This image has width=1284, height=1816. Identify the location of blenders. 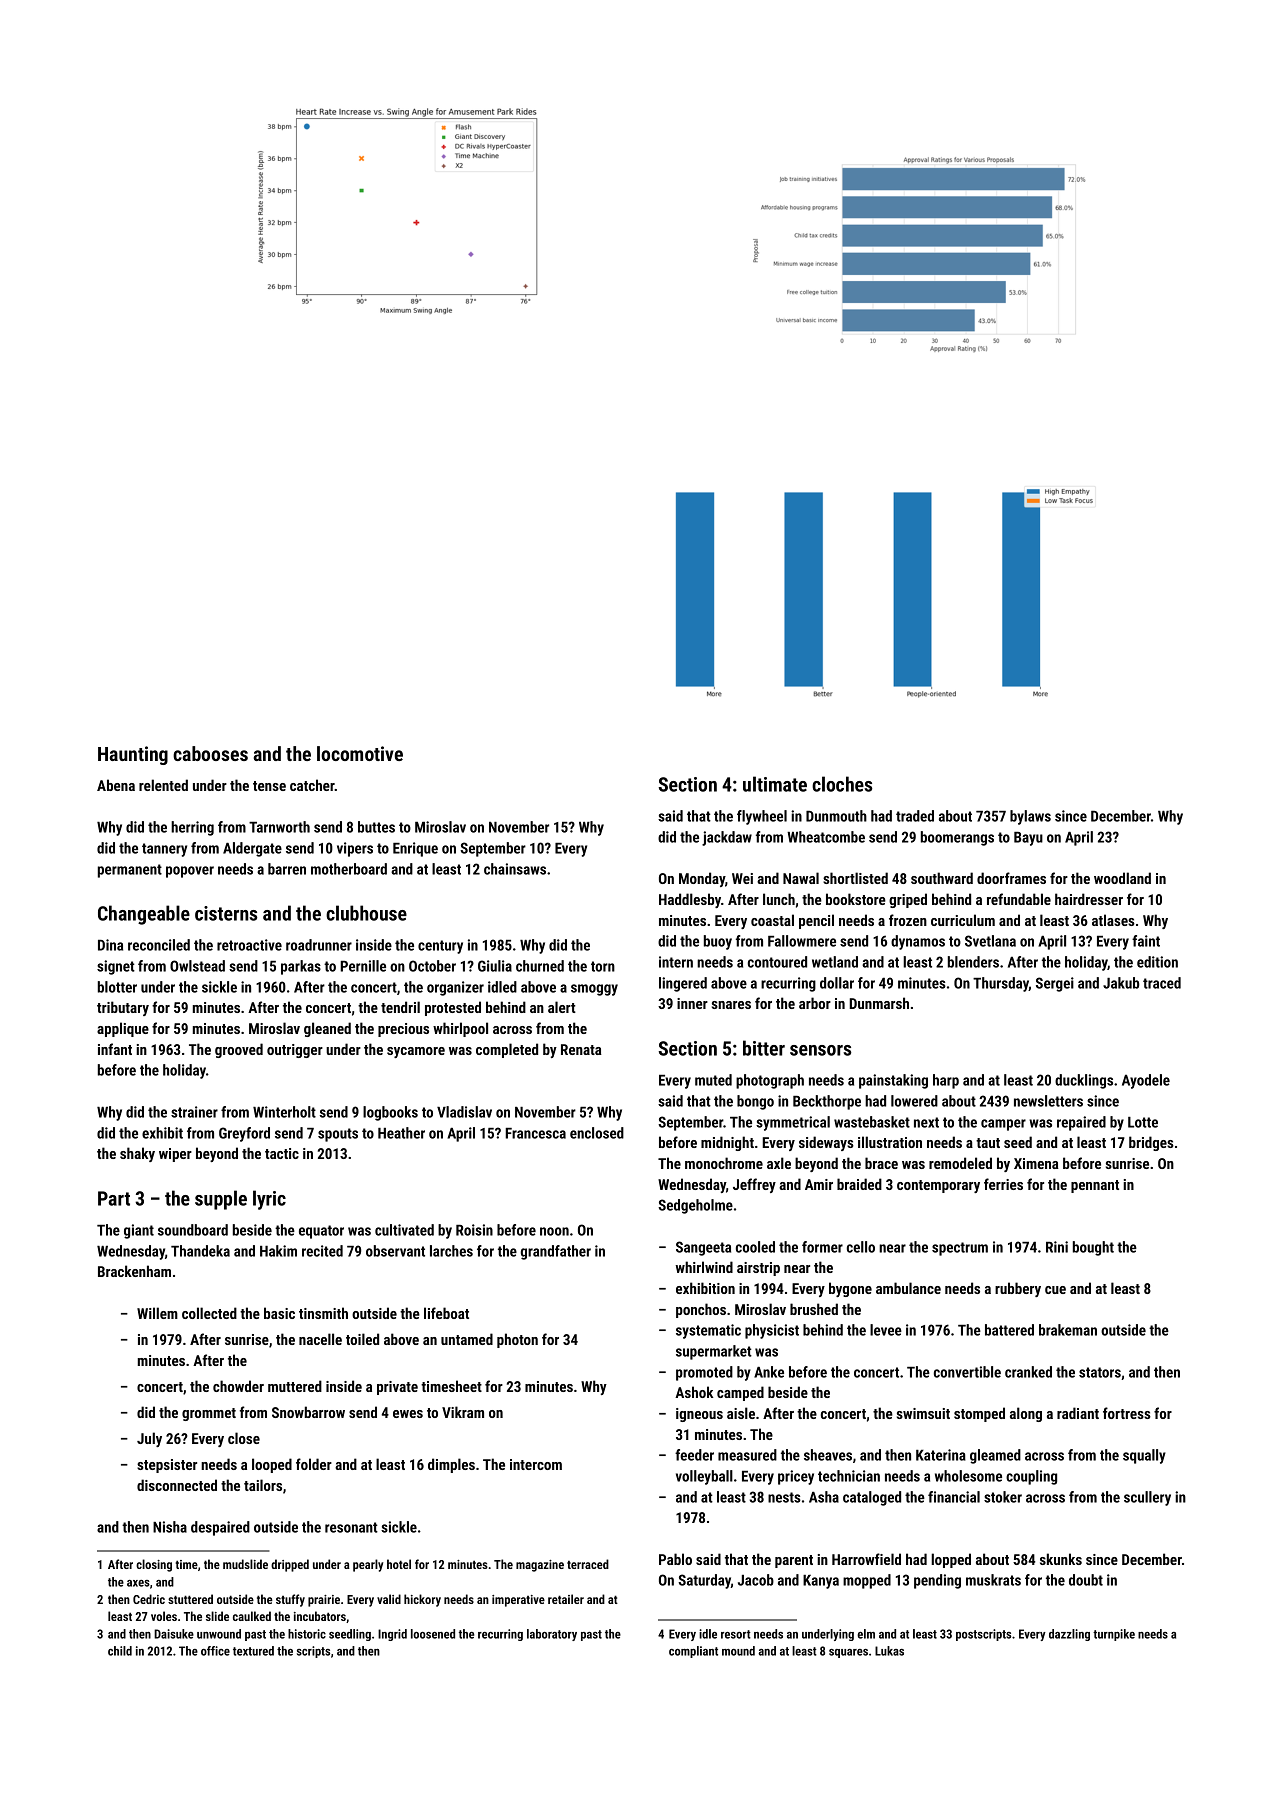
(973, 962).
